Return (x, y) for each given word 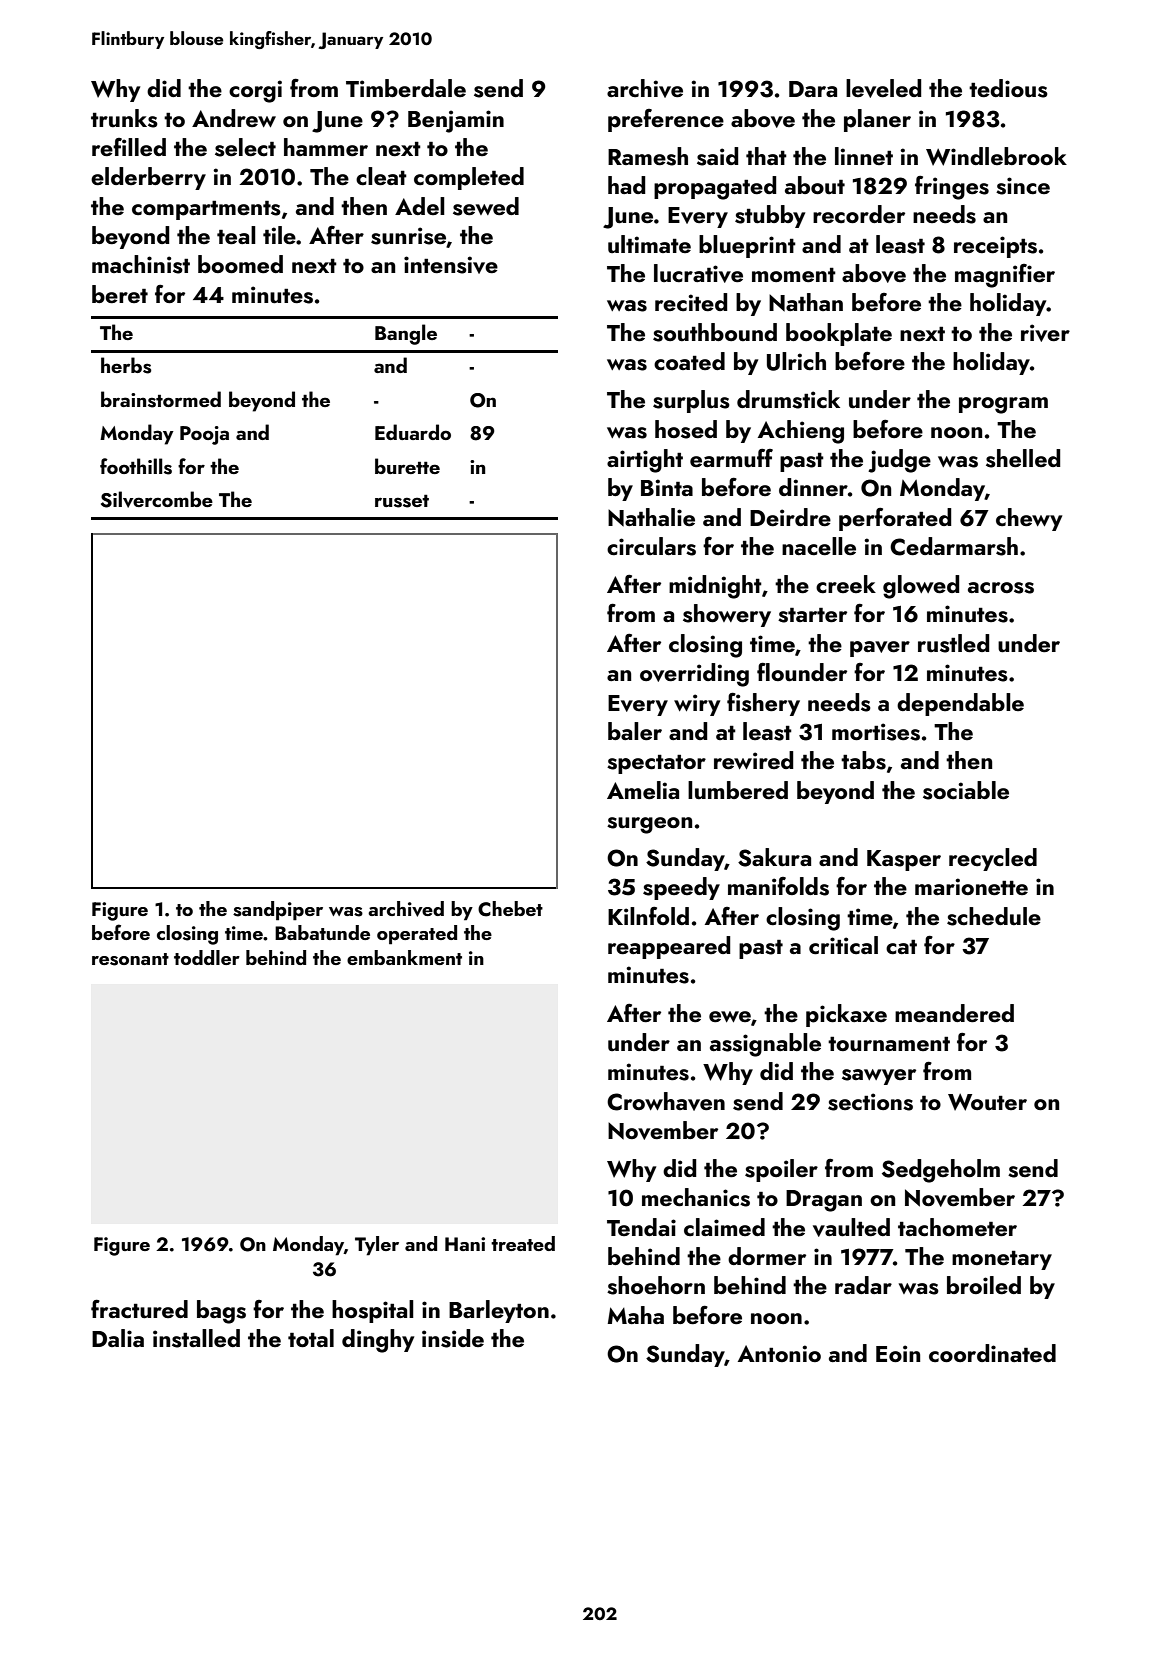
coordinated (992, 1353)
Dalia (118, 1338)
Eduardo (413, 432)
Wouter (987, 1102)
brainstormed (161, 399)
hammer (326, 147)
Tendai (641, 1227)
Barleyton (499, 1311)
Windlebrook (996, 156)
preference (666, 120)
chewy (1029, 519)
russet (402, 501)
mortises (876, 732)
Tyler (377, 1246)
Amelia (643, 790)
